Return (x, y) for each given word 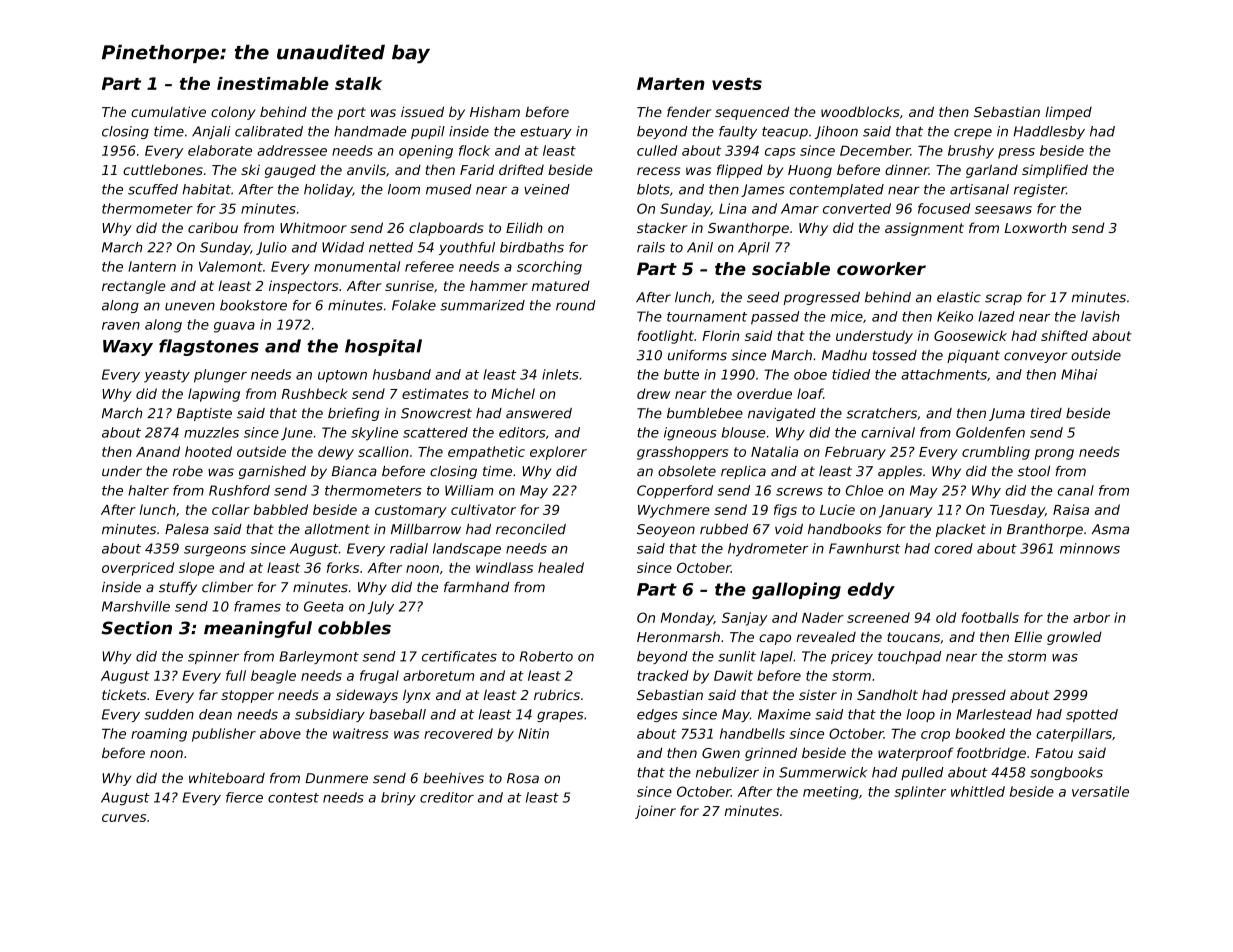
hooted (208, 451)
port (351, 113)
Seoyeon (666, 530)
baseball (397, 714)
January (906, 511)
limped (1068, 113)
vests (737, 84)
